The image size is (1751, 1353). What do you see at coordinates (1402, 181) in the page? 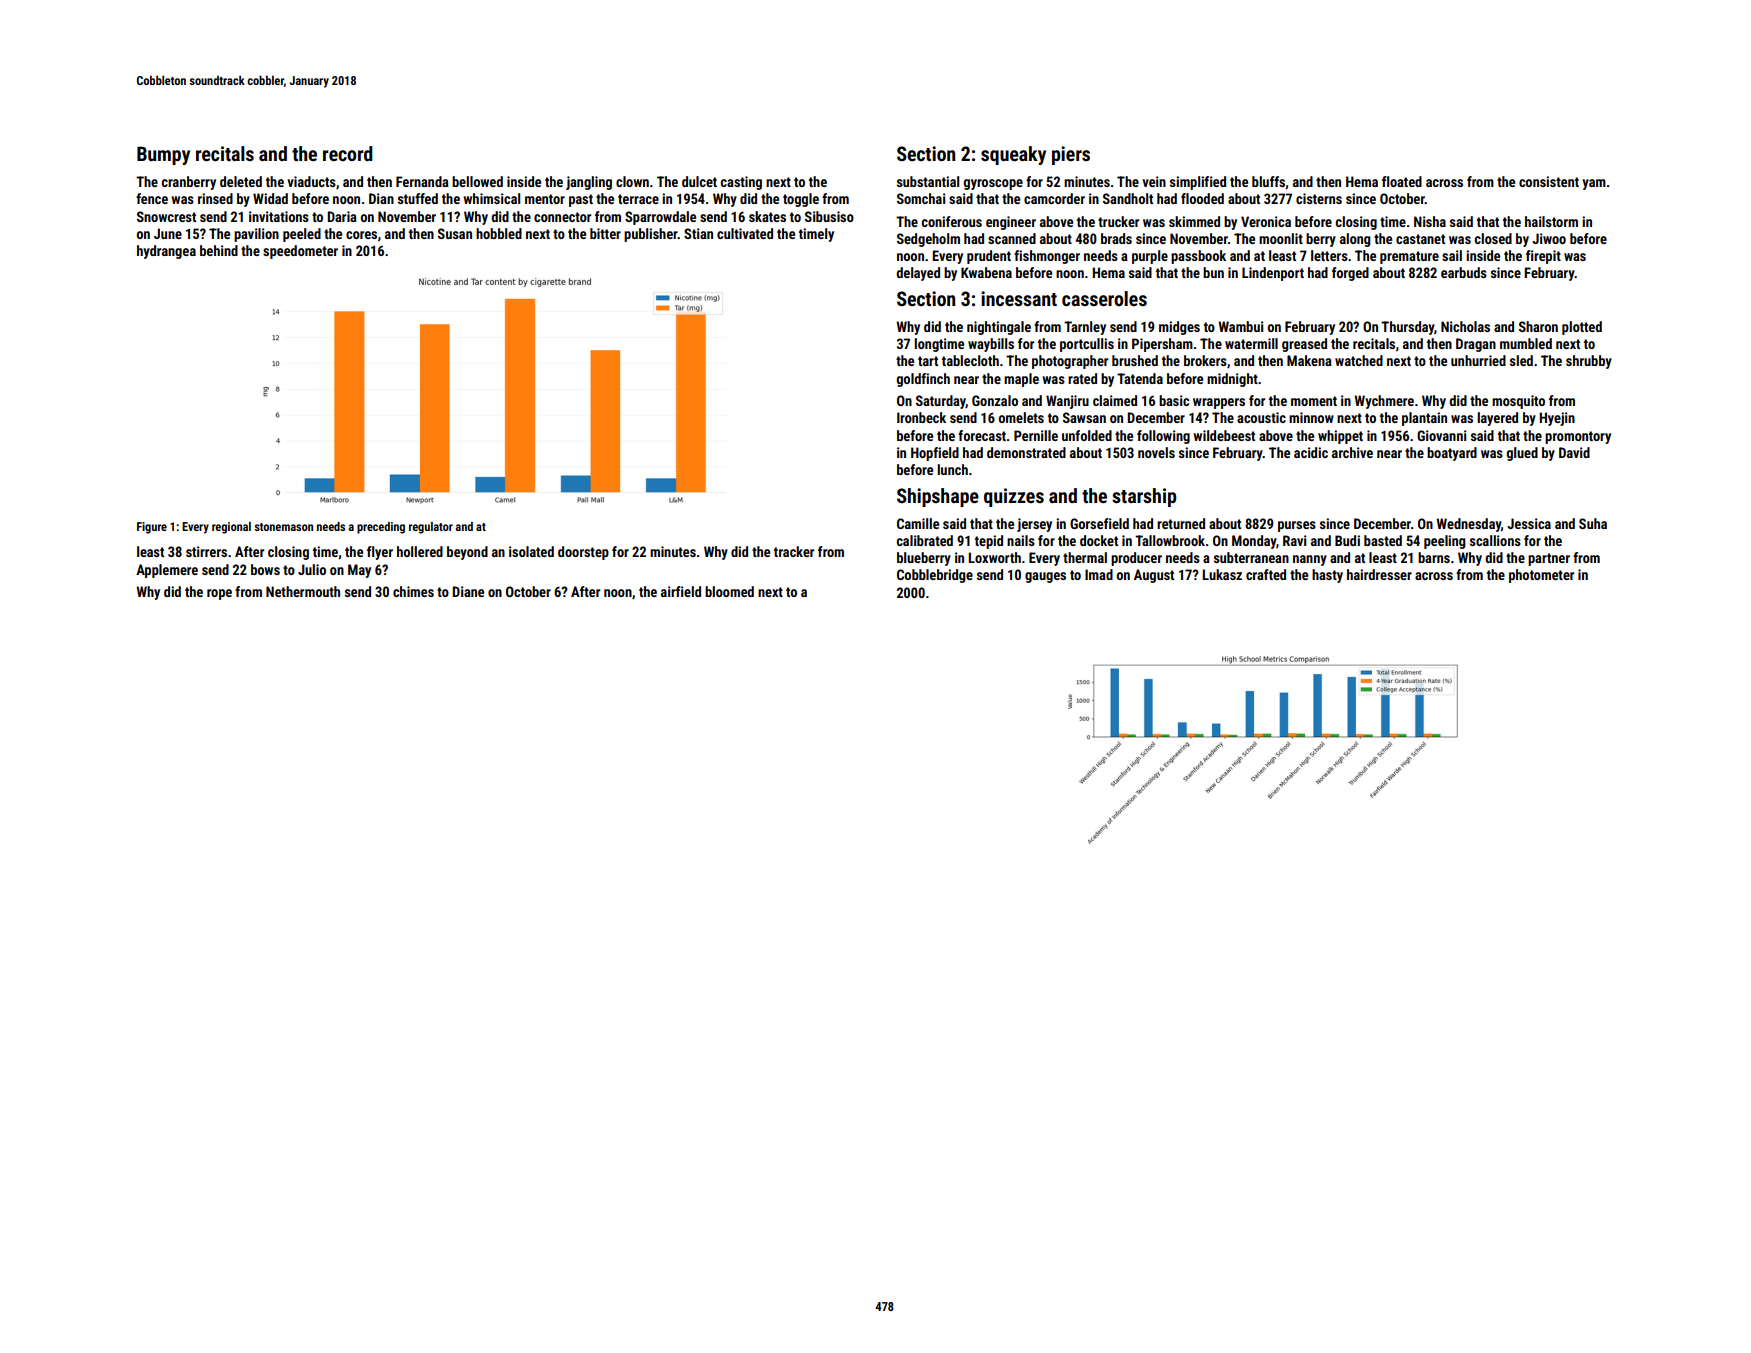
I see `floated` at bounding box center [1402, 181].
